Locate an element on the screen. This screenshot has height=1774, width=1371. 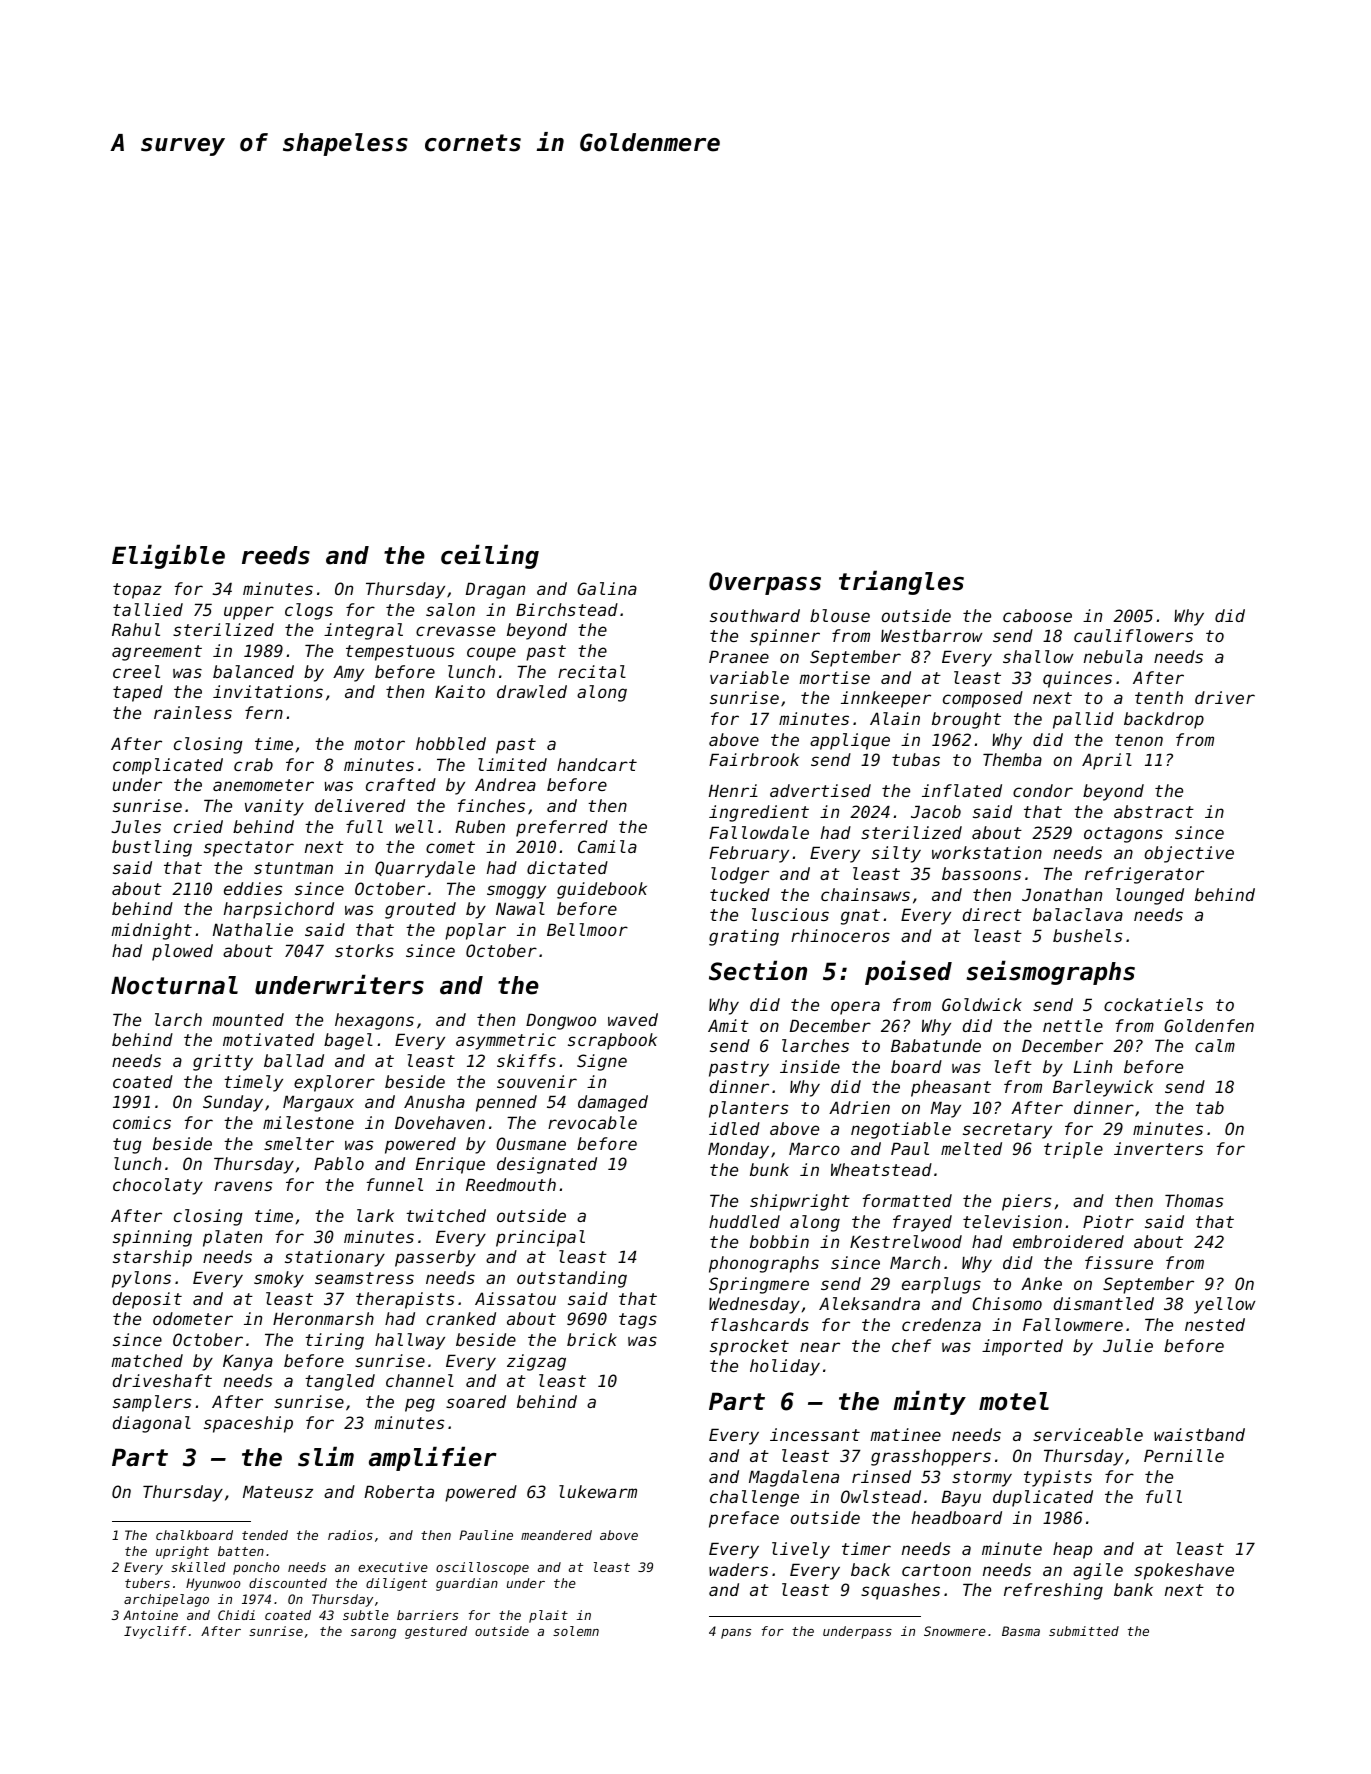
nebula is located at coordinates (1113, 656).
